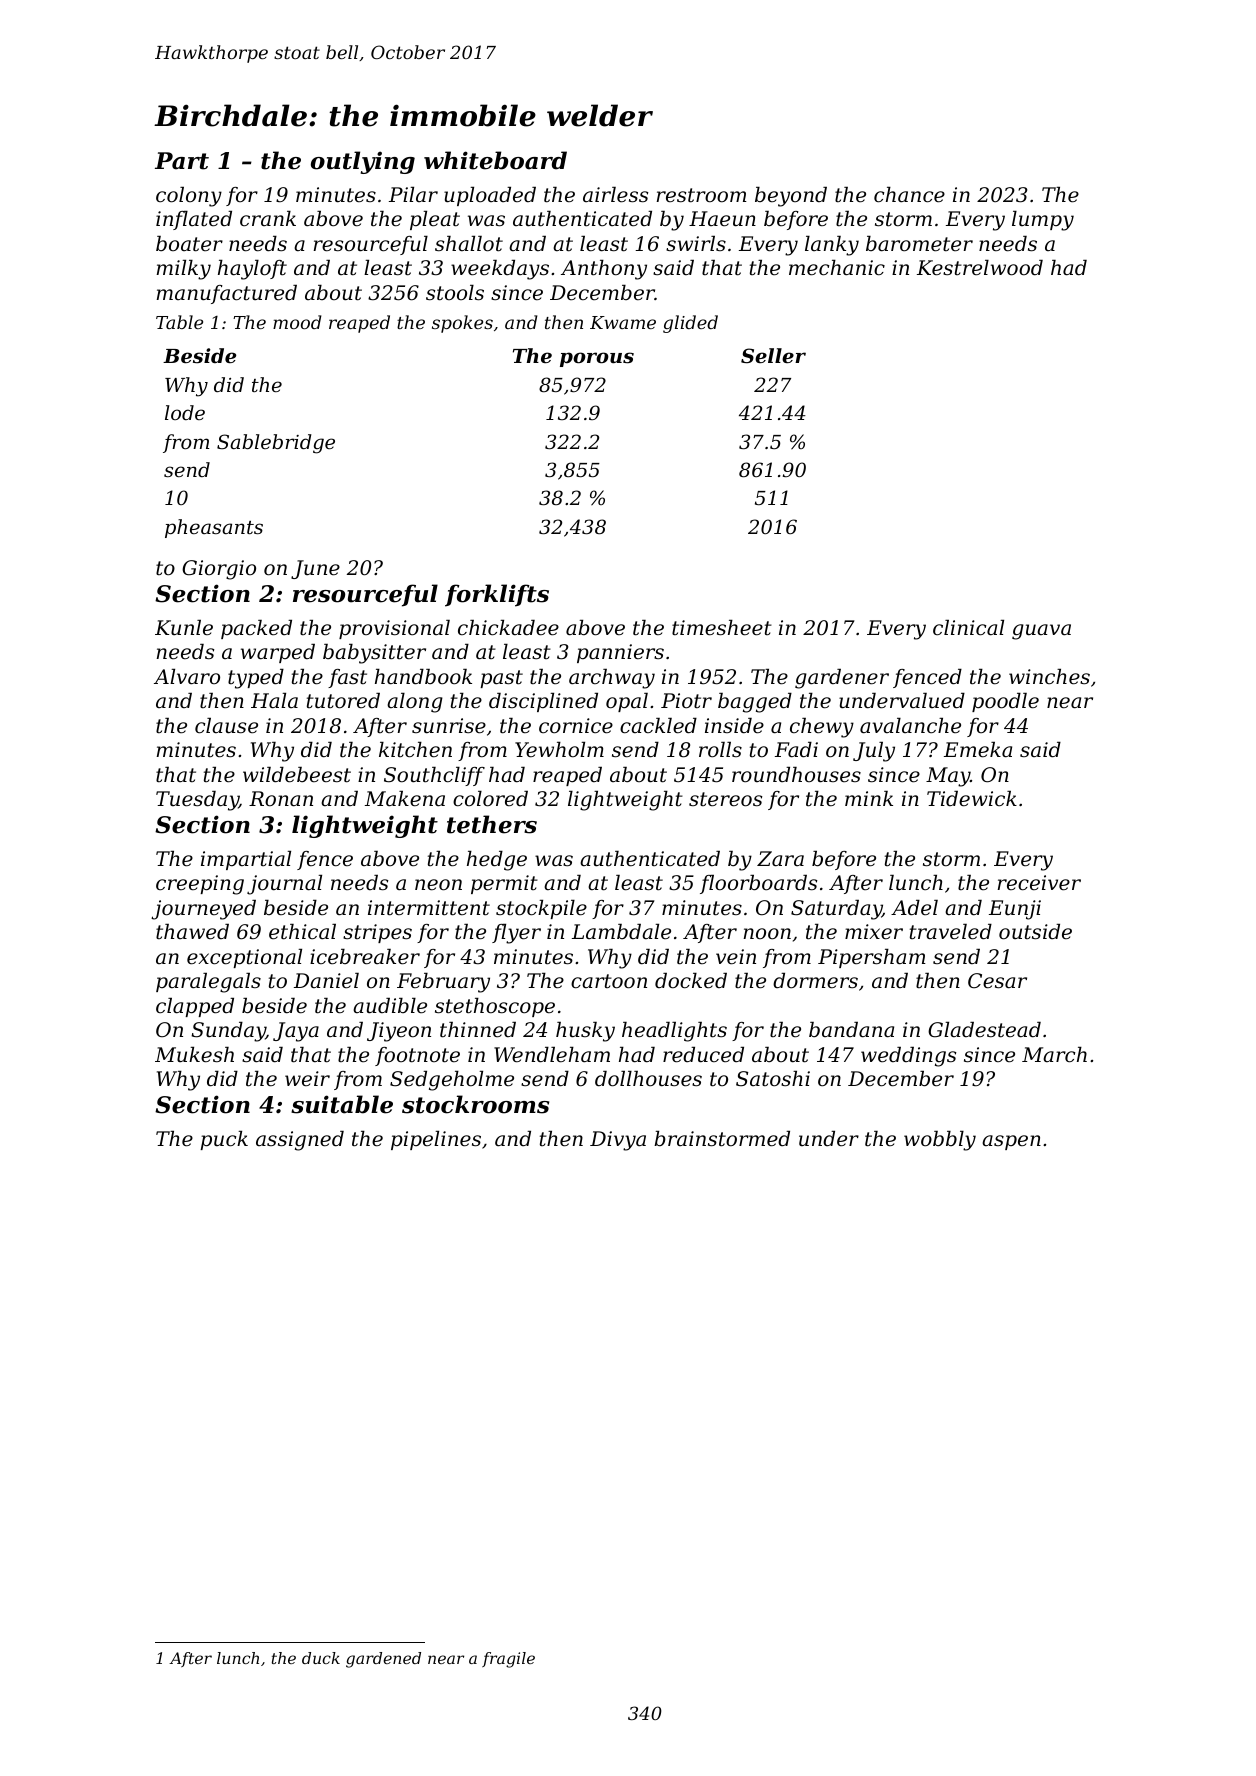  I want to click on forklifts, so click(497, 595).
